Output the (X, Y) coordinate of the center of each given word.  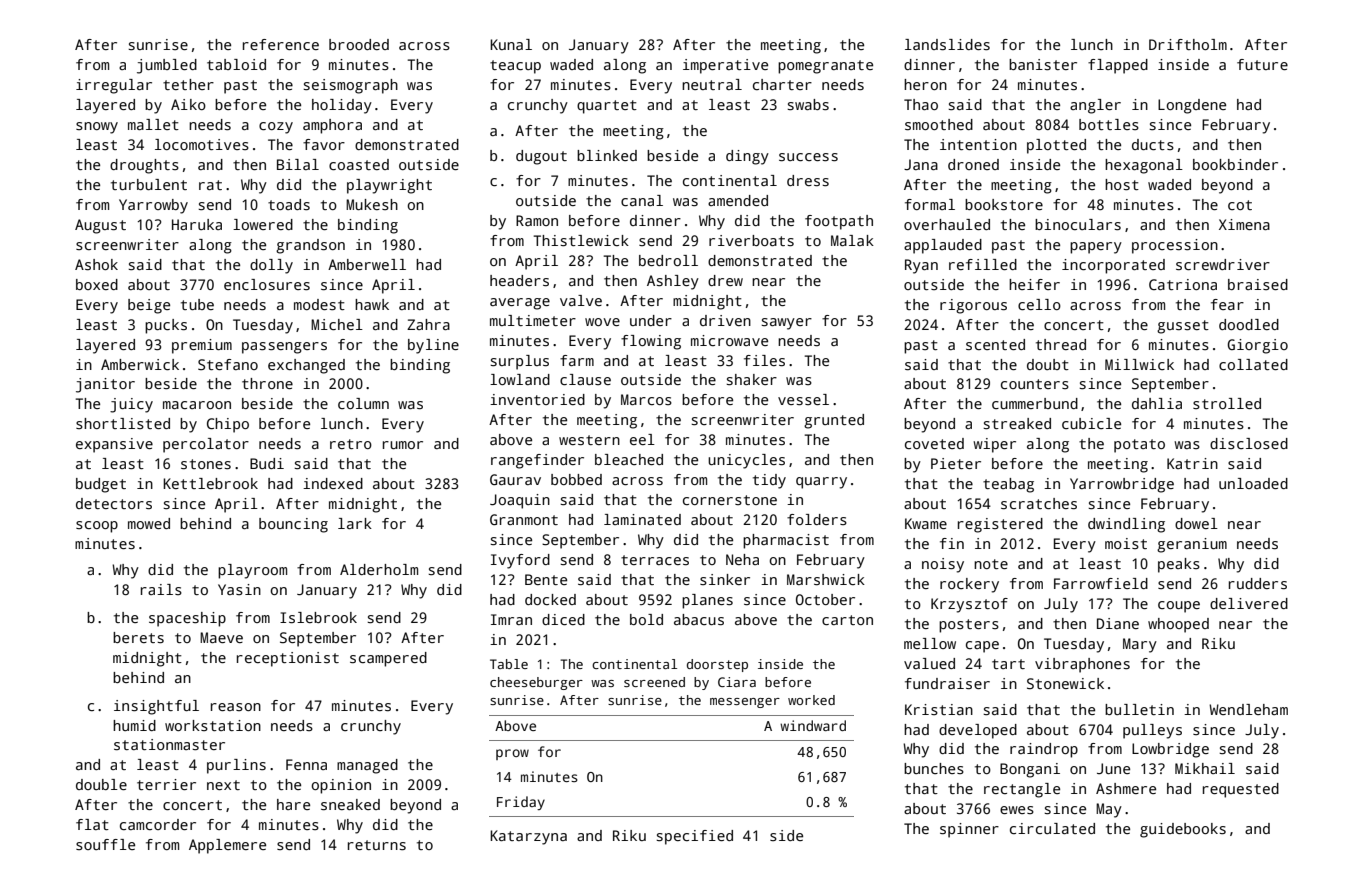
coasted (359, 164)
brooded (359, 44)
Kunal (511, 44)
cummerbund (1035, 403)
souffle (105, 844)
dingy (747, 157)
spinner (969, 830)
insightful (156, 707)
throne (267, 383)
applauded (943, 246)
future (1262, 64)
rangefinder (537, 461)
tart (1008, 664)
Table (509, 664)
